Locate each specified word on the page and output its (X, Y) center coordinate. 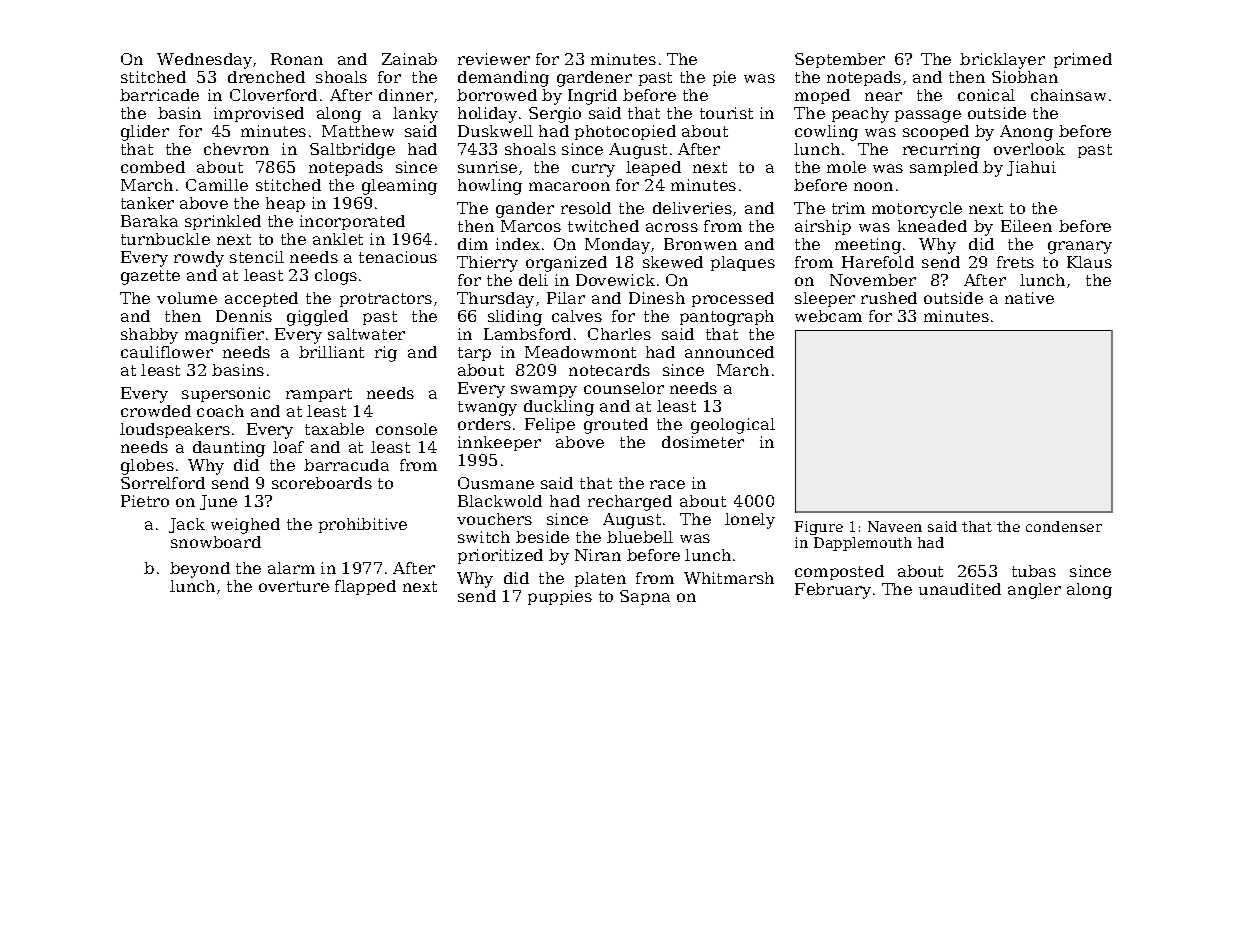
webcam (828, 316)
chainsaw (1068, 95)
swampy (544, 391)
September (840, 60)
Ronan (297, 59)
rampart (319, 395)
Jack (187, 525)
